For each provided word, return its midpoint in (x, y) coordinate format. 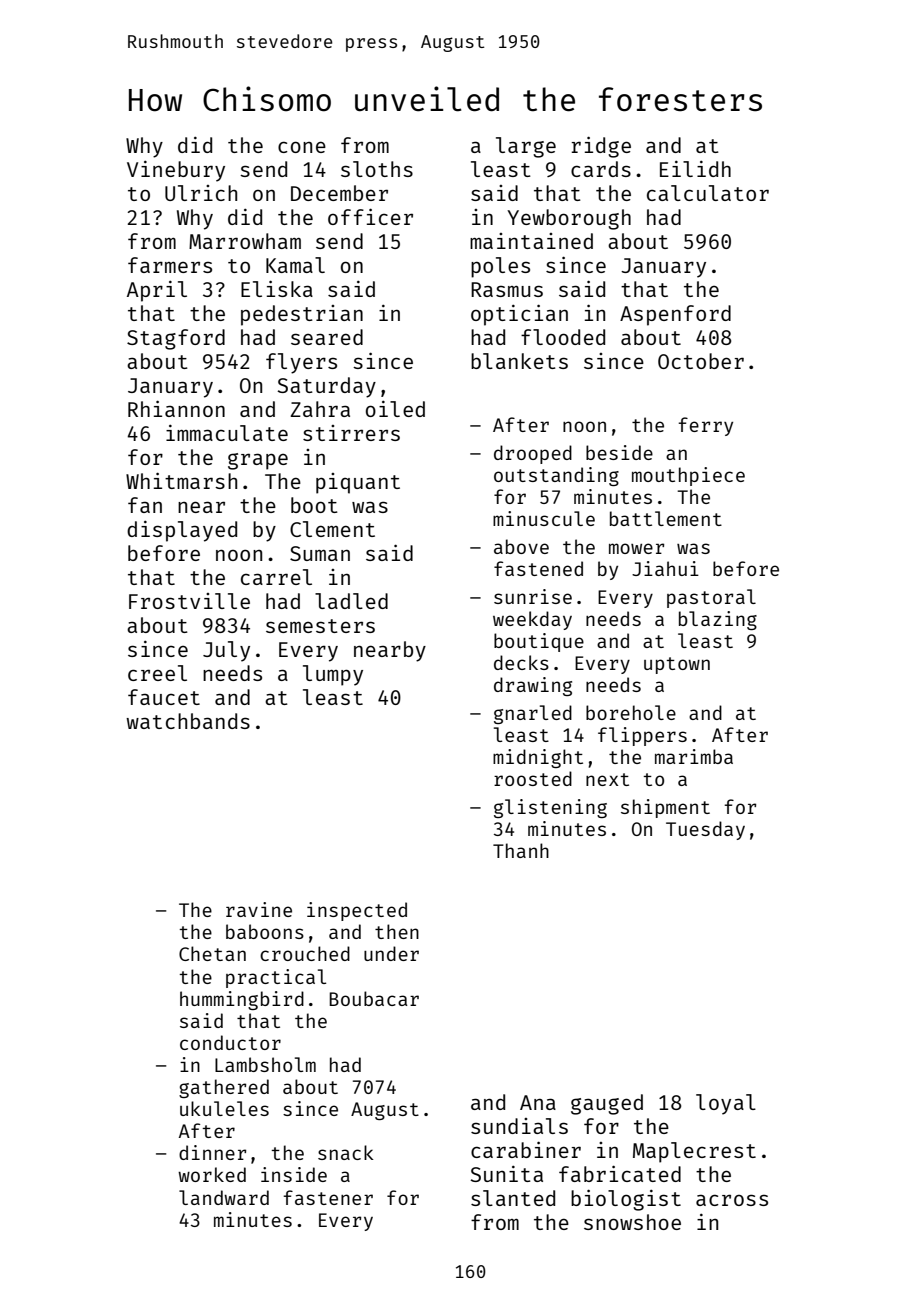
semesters (320, 626)
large (526, 147)
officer (370, 216)
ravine (259, 909)
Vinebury (176, 171)
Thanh (521, 850)
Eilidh (695, 169)
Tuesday (705, 830)
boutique (539, 642)
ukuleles (224, 1108)
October (701, 361)
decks (521, 662)
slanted (513, 1198)
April (157, 291)
